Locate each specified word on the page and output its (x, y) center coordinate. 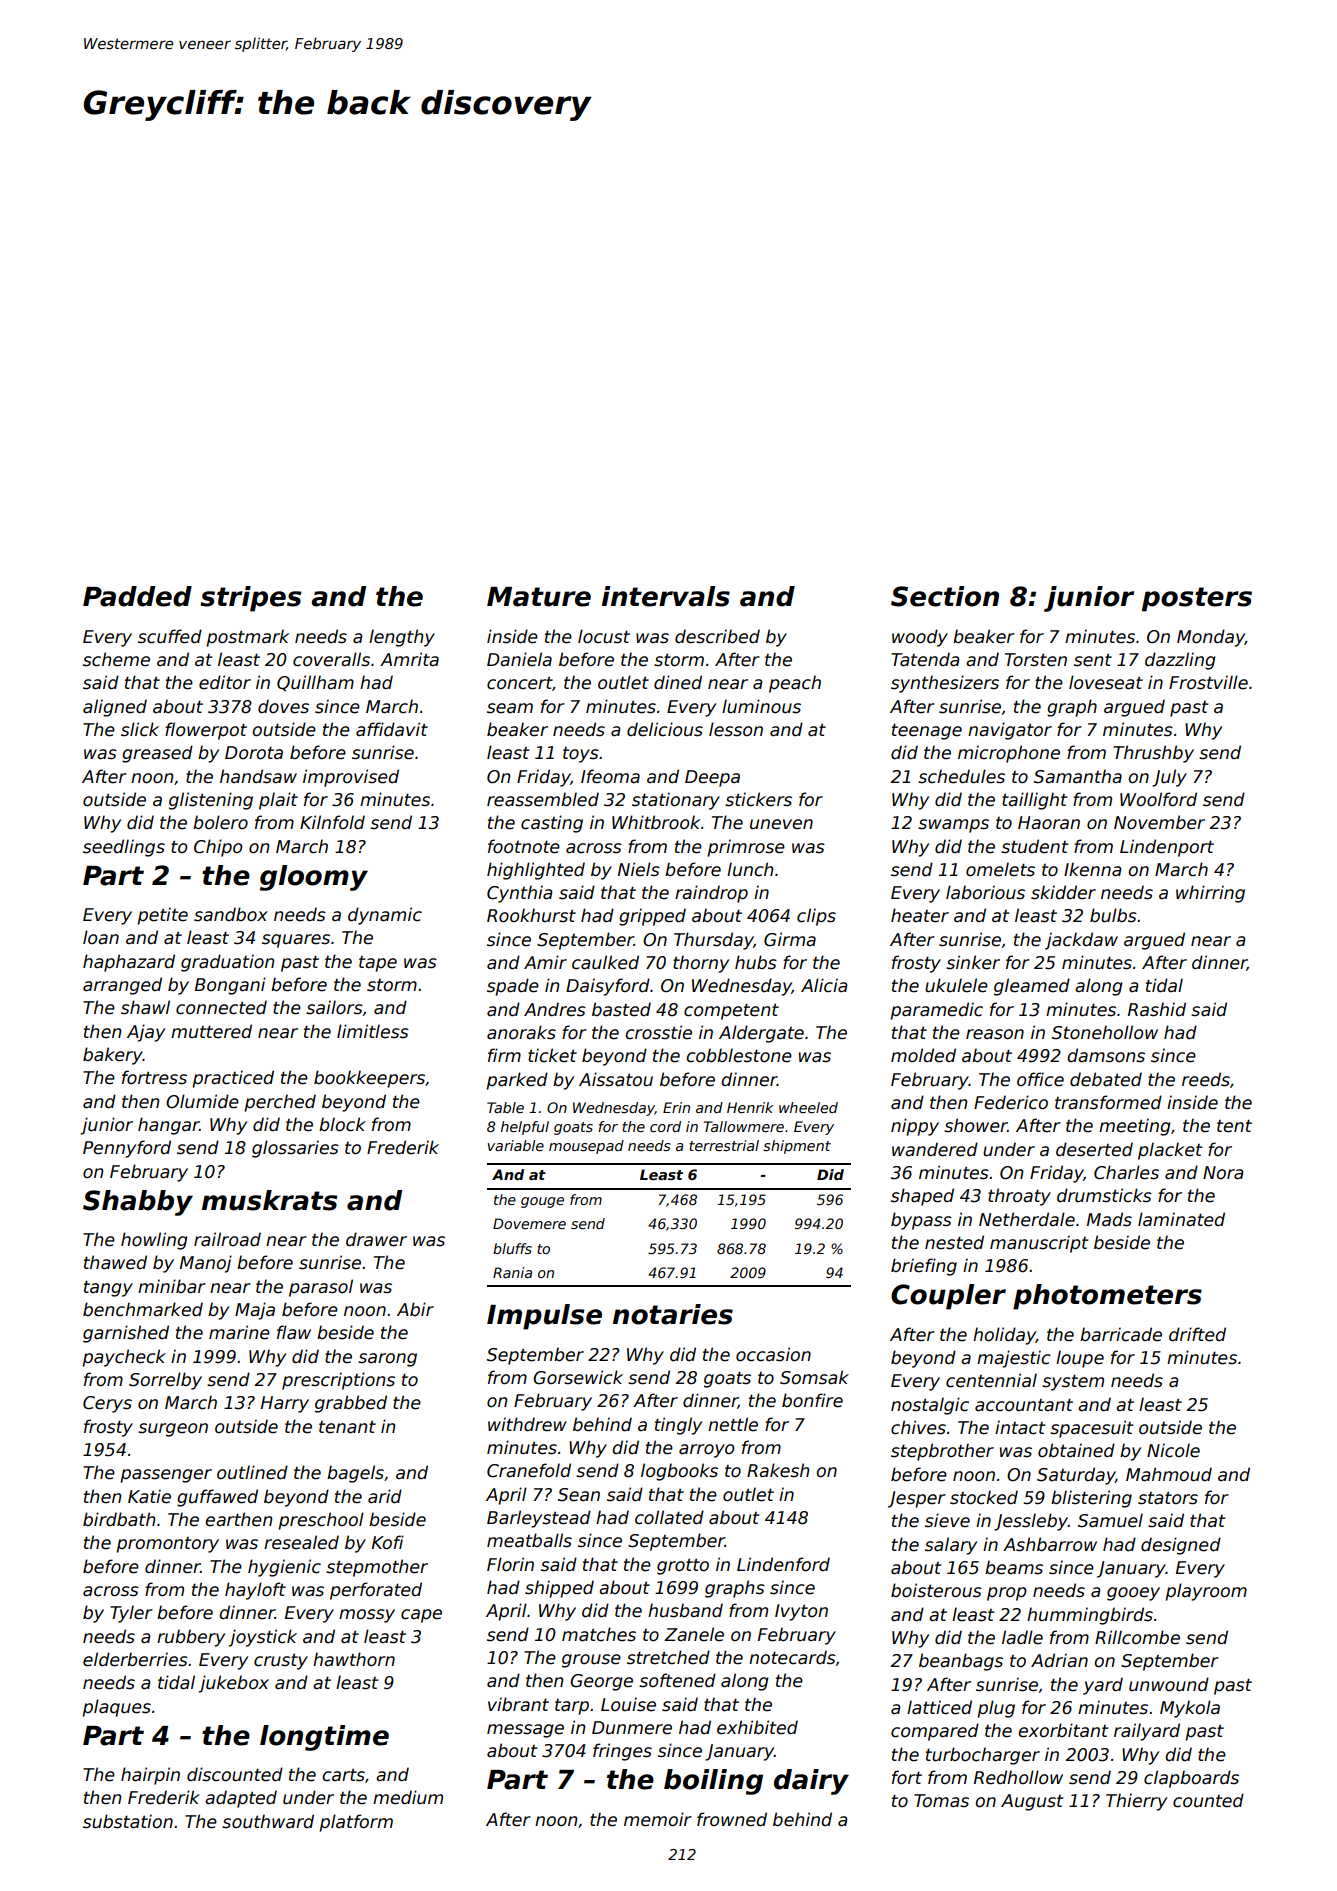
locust (604, 636)
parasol (321, 1288)
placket (1170, 1151)
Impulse (544, 1317)
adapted (241, 1799)
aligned (115, 708)
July (1169, 778)
